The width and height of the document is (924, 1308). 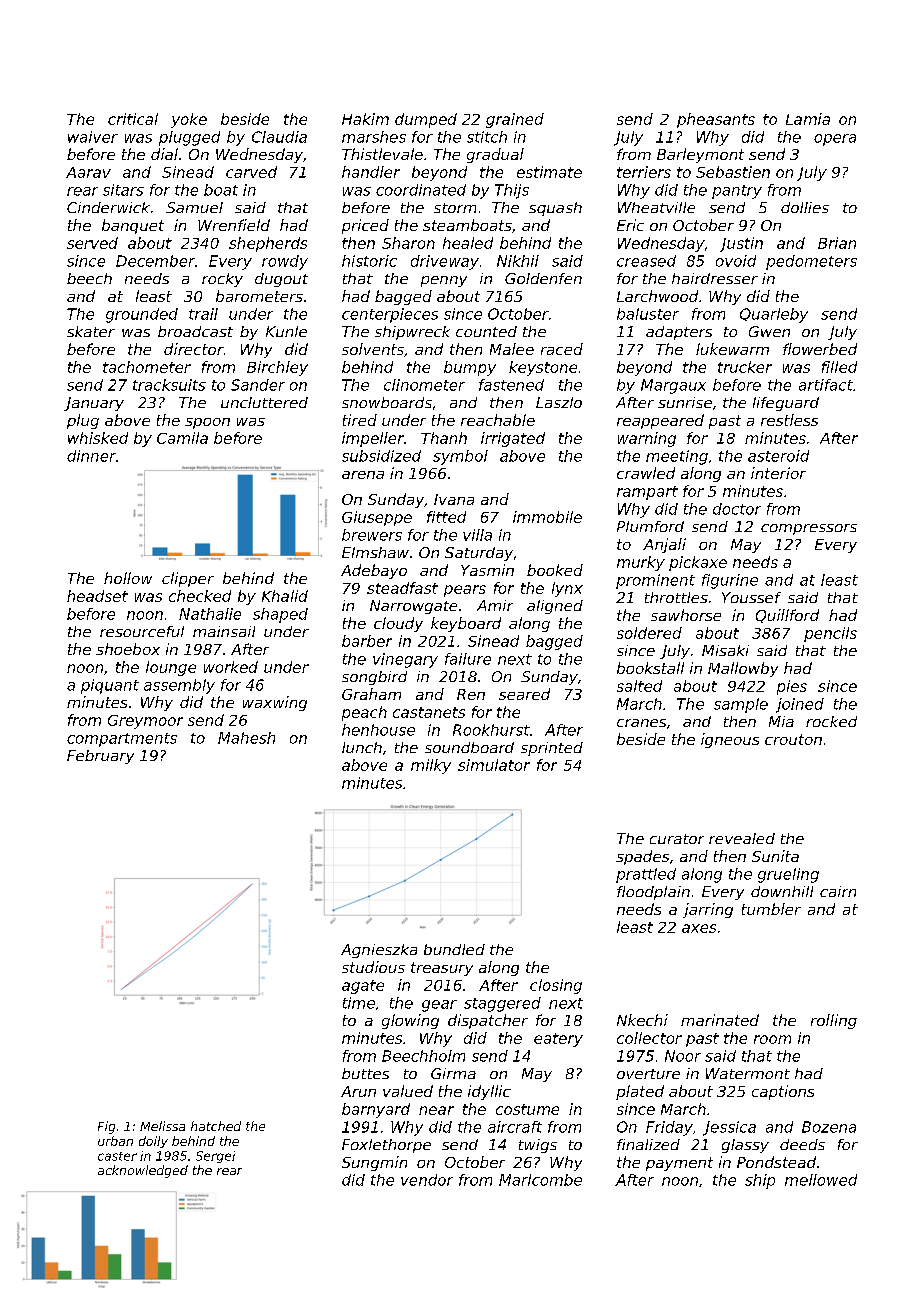 I want to click on Goldenfen, so click(x=543, y=278).
